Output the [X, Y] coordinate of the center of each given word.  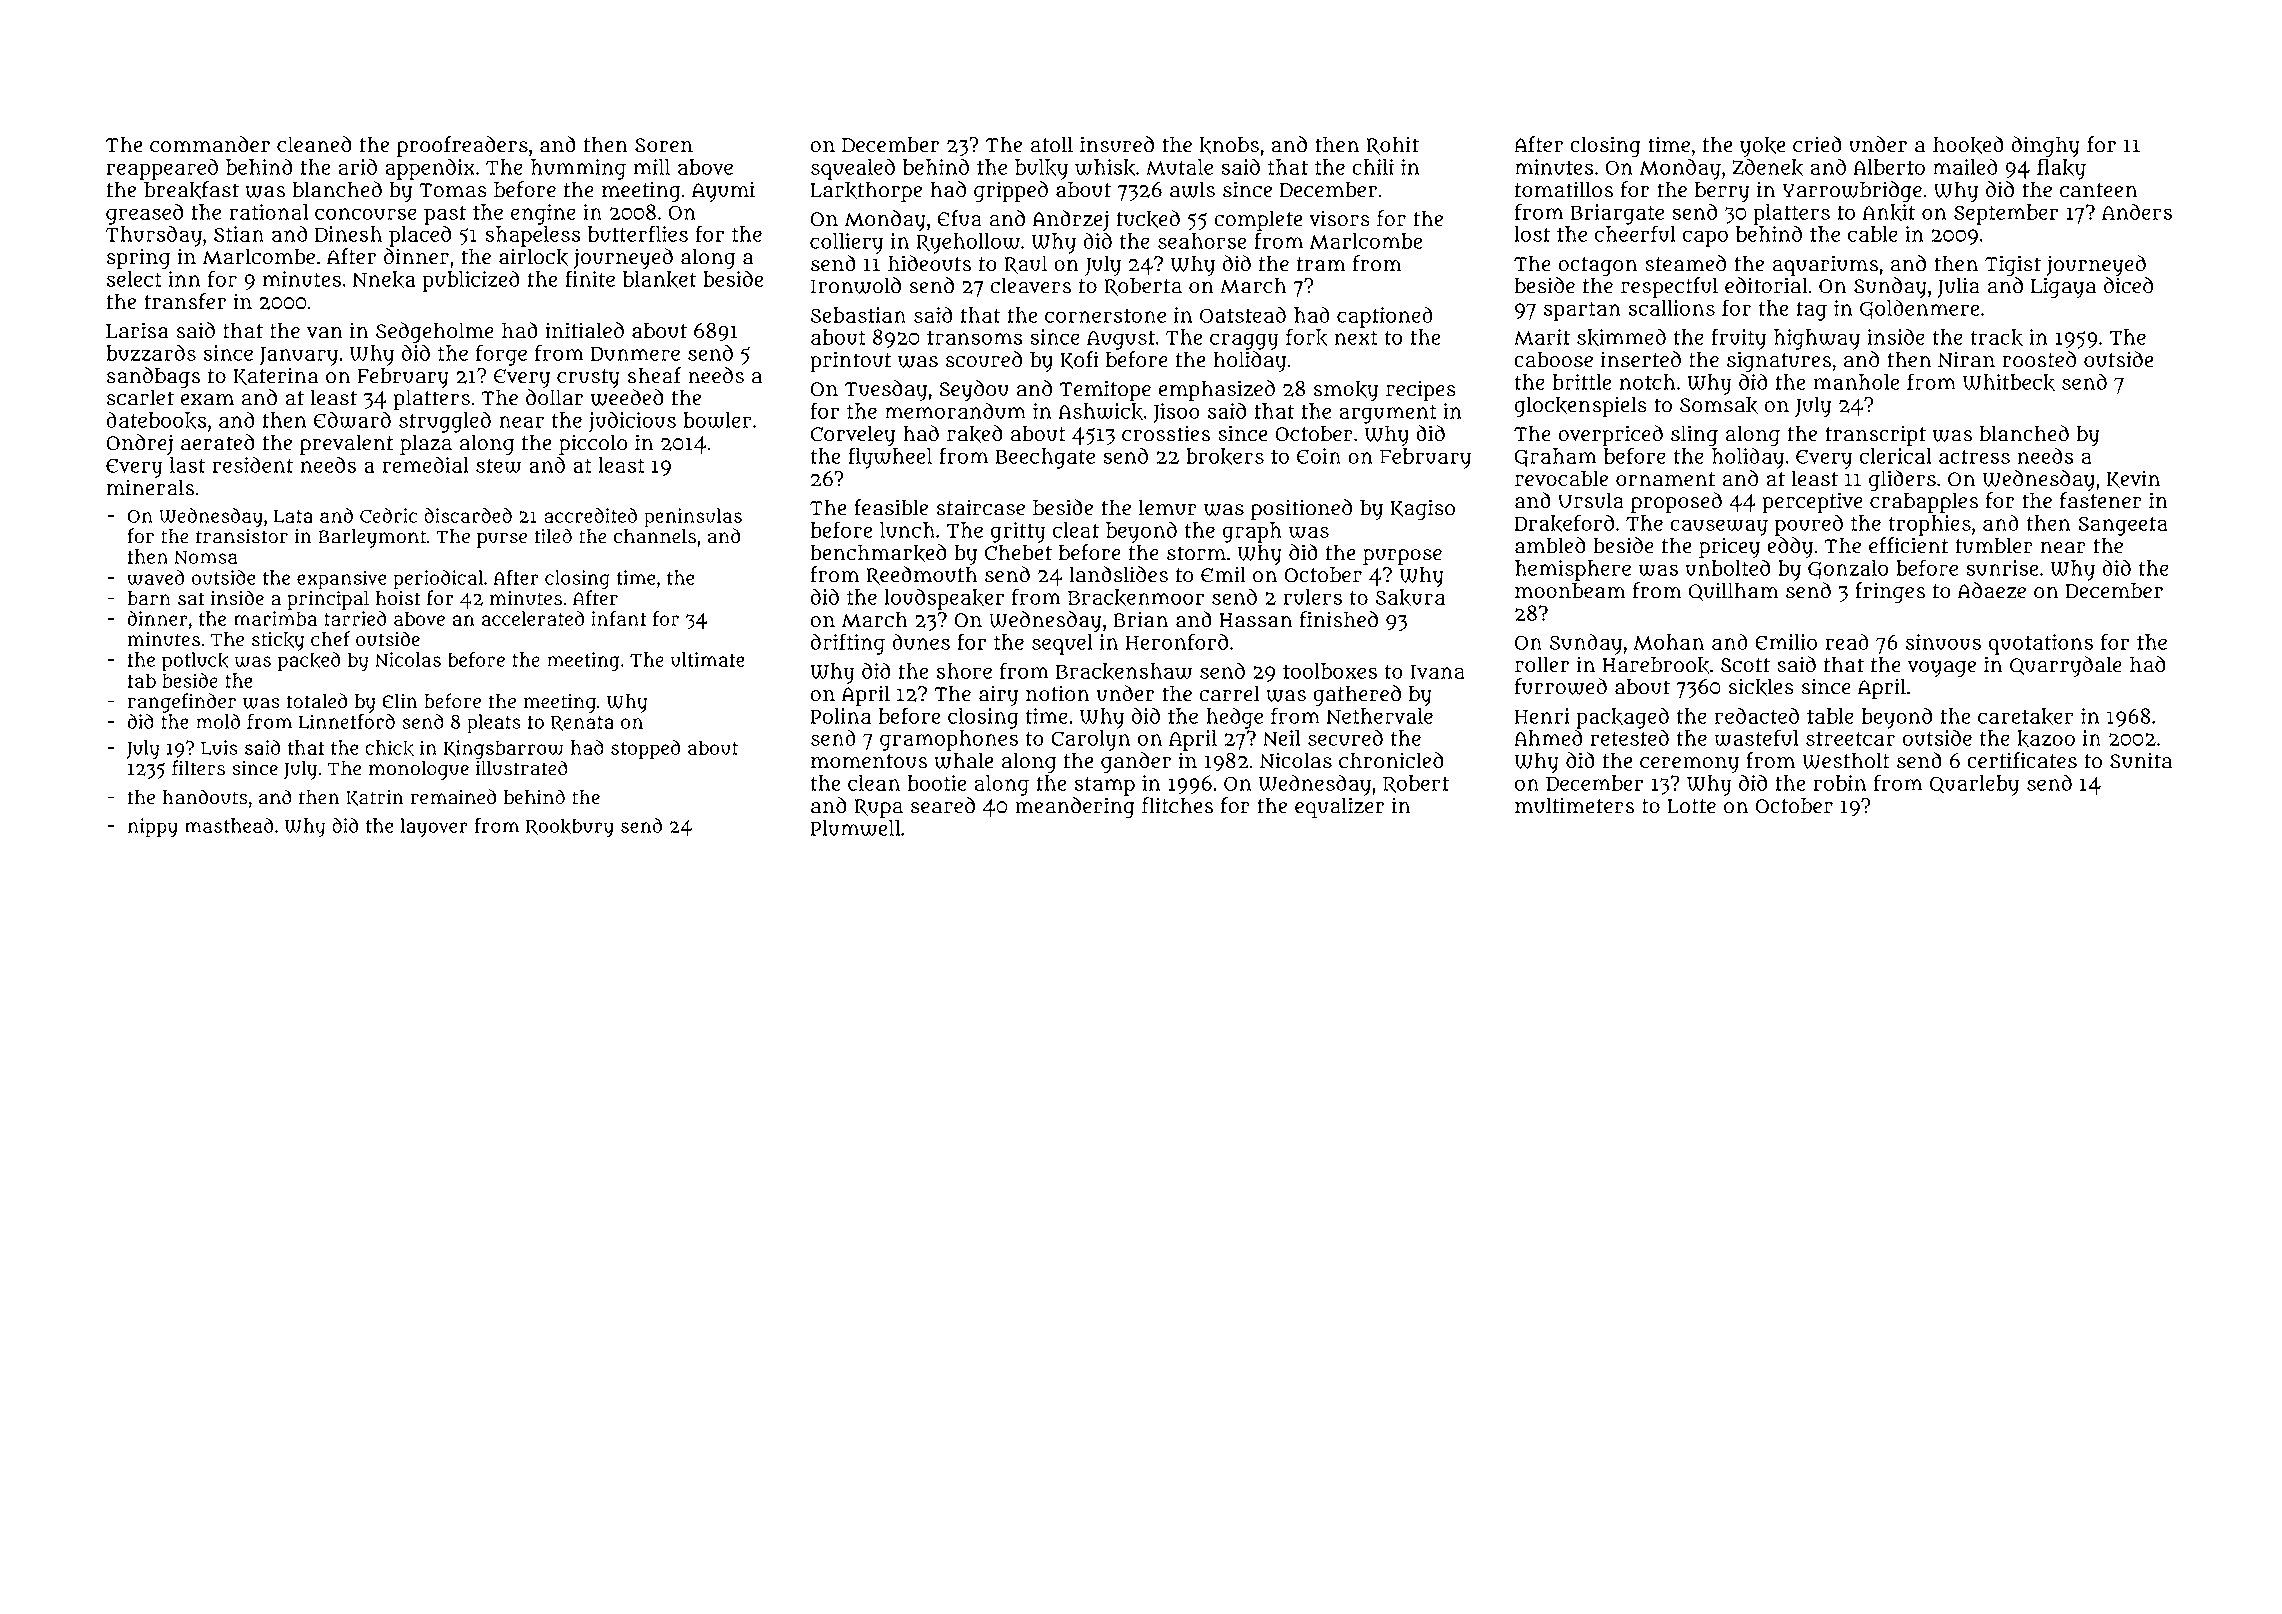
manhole [1856, 382]
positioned [1301, 509]
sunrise [2002, 568]
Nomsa [206, 557]
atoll [1052, 144]
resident [253, 464]
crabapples [1924, 502]
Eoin [1319, 456]
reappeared [162, 169]
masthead [229, 825]
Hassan [1255, 620]
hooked [1968, 145]
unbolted [1727, 567]
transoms [975, 338]
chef [330, 639]
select [134, 279]
